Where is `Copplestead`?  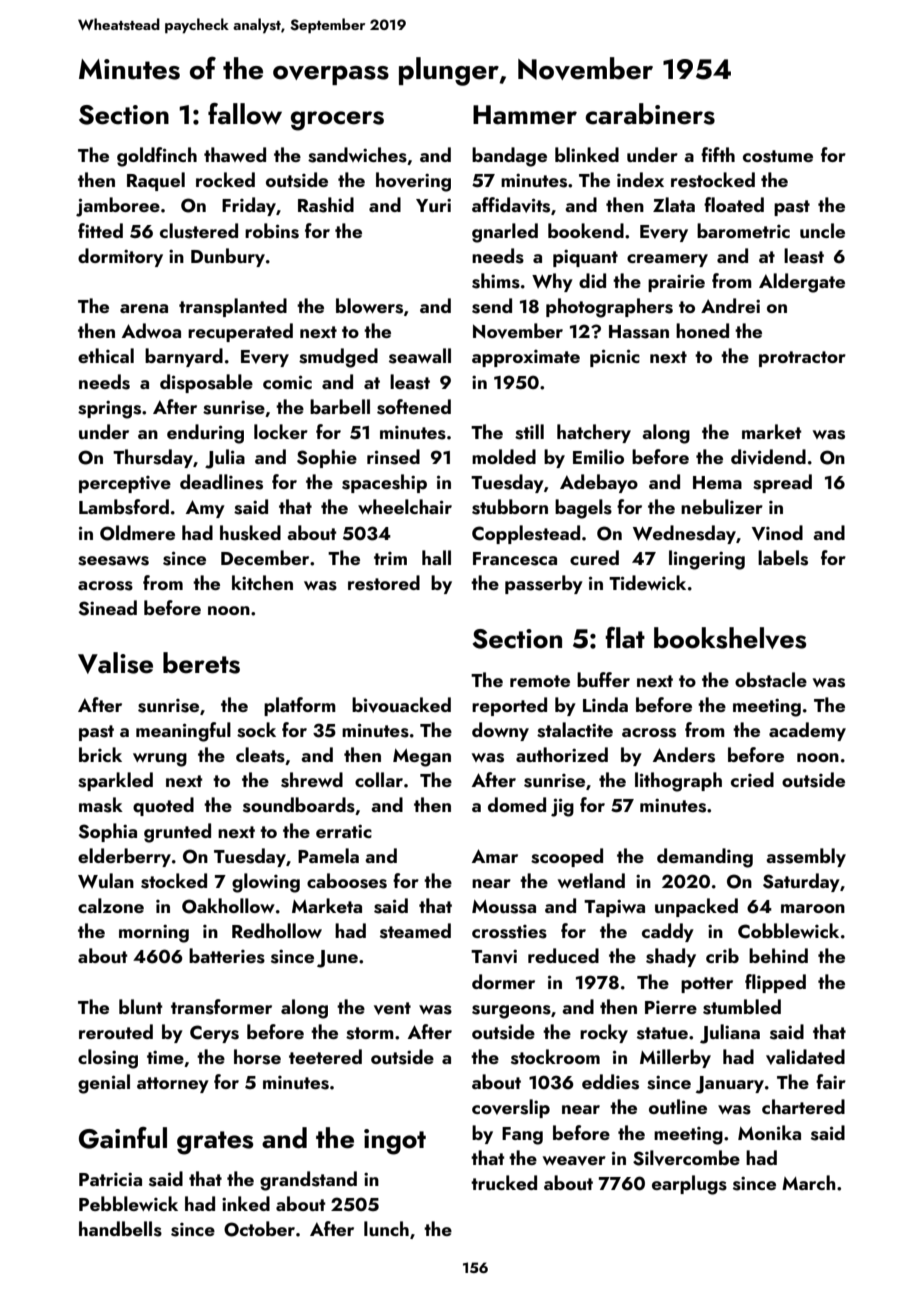 Copplestead is located at coordinates (526, 534).
